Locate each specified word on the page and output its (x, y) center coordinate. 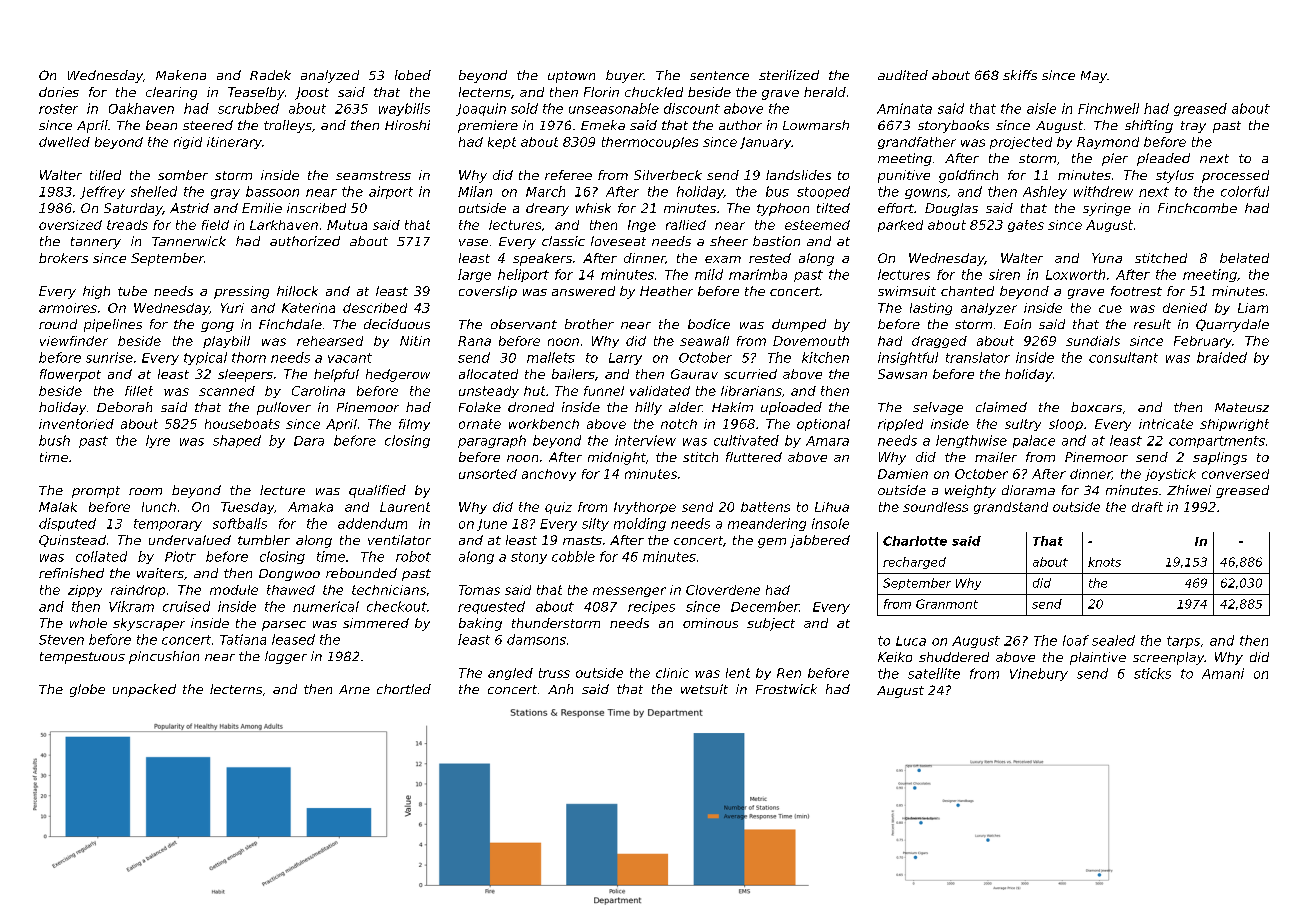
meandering (767, 524)
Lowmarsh (816, 125)
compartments (1217, 442)
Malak (58, 507)
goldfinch (968, 176)
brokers (63, 258)
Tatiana (243, 639)
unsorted (488, 474)
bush (54, 440)
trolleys (288, 126)
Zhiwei (1189, 490)
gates (1026, 226)
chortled (404, 689)
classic (563, 241)
